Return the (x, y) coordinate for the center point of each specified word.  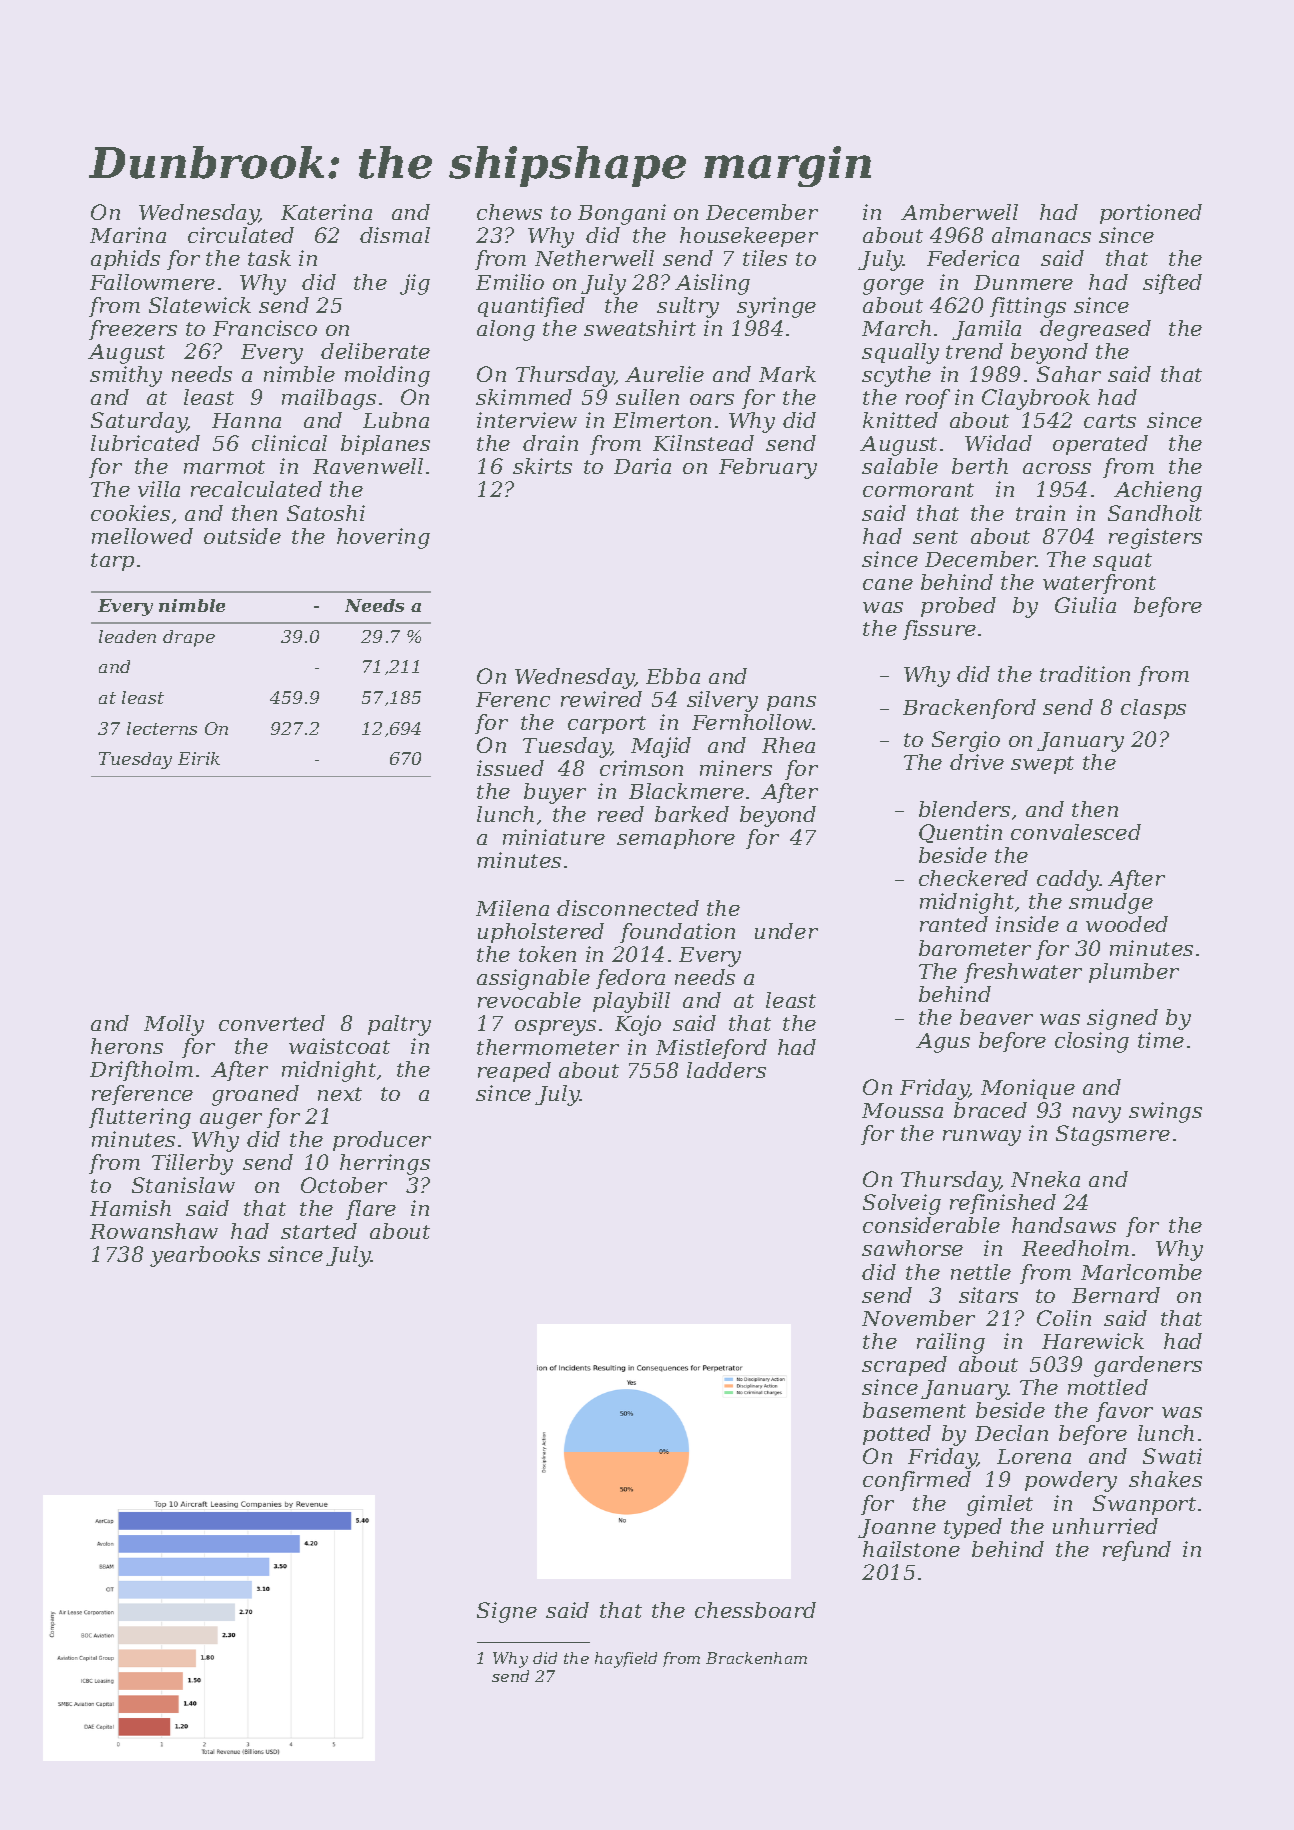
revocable (529, 1000)
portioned (1151, 214)
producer (382, 1141)
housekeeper (749, 237)
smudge (1111, 903)
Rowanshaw (154, 1231)
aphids (125, 260)
